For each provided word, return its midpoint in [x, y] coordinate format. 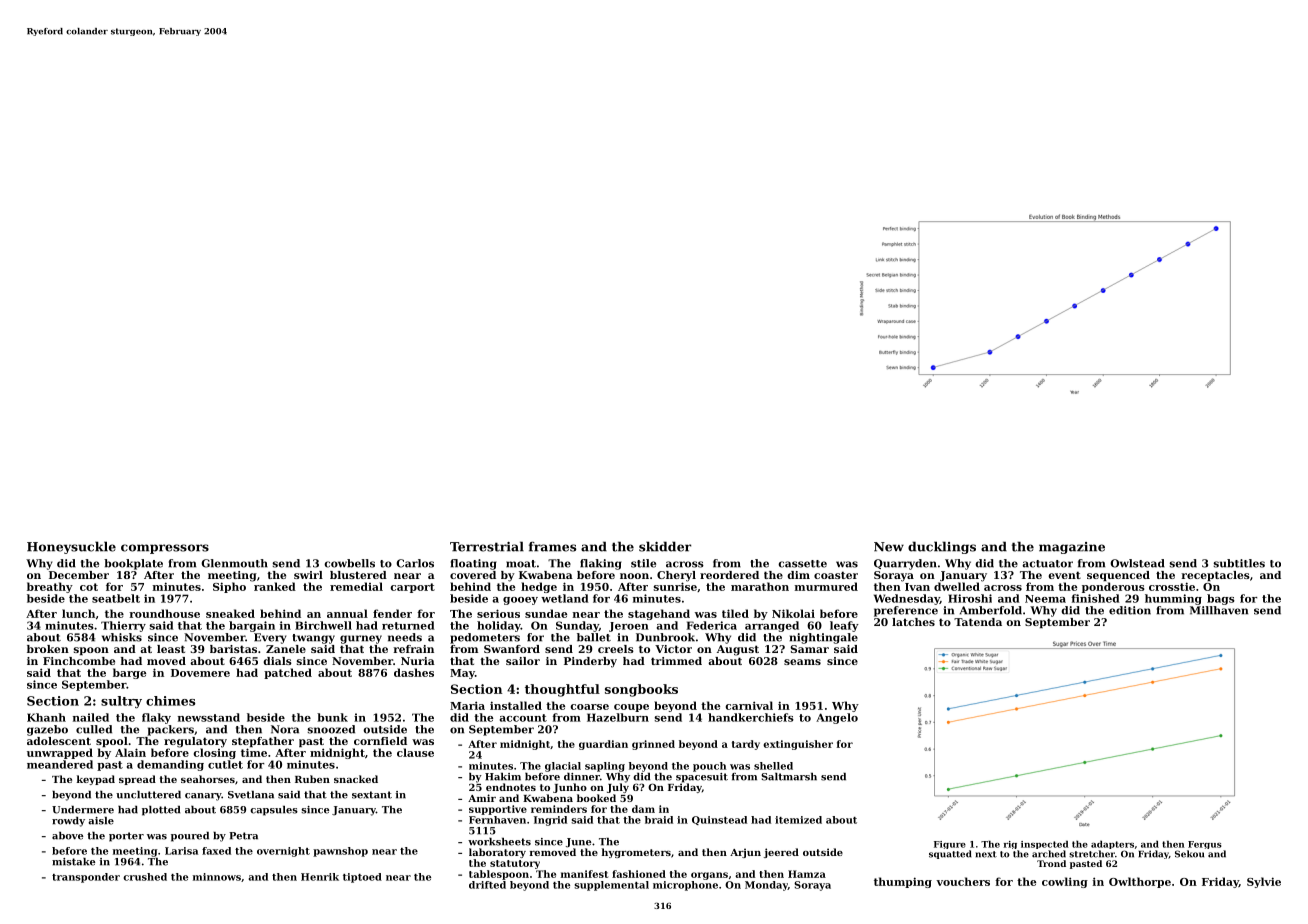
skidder [665, 546]
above [67, 836]
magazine [1072, 548]
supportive [498, 810]
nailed [91, 717]
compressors [165, 549]
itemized [798, 820]
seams [802, 662]
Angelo [837, 718]
